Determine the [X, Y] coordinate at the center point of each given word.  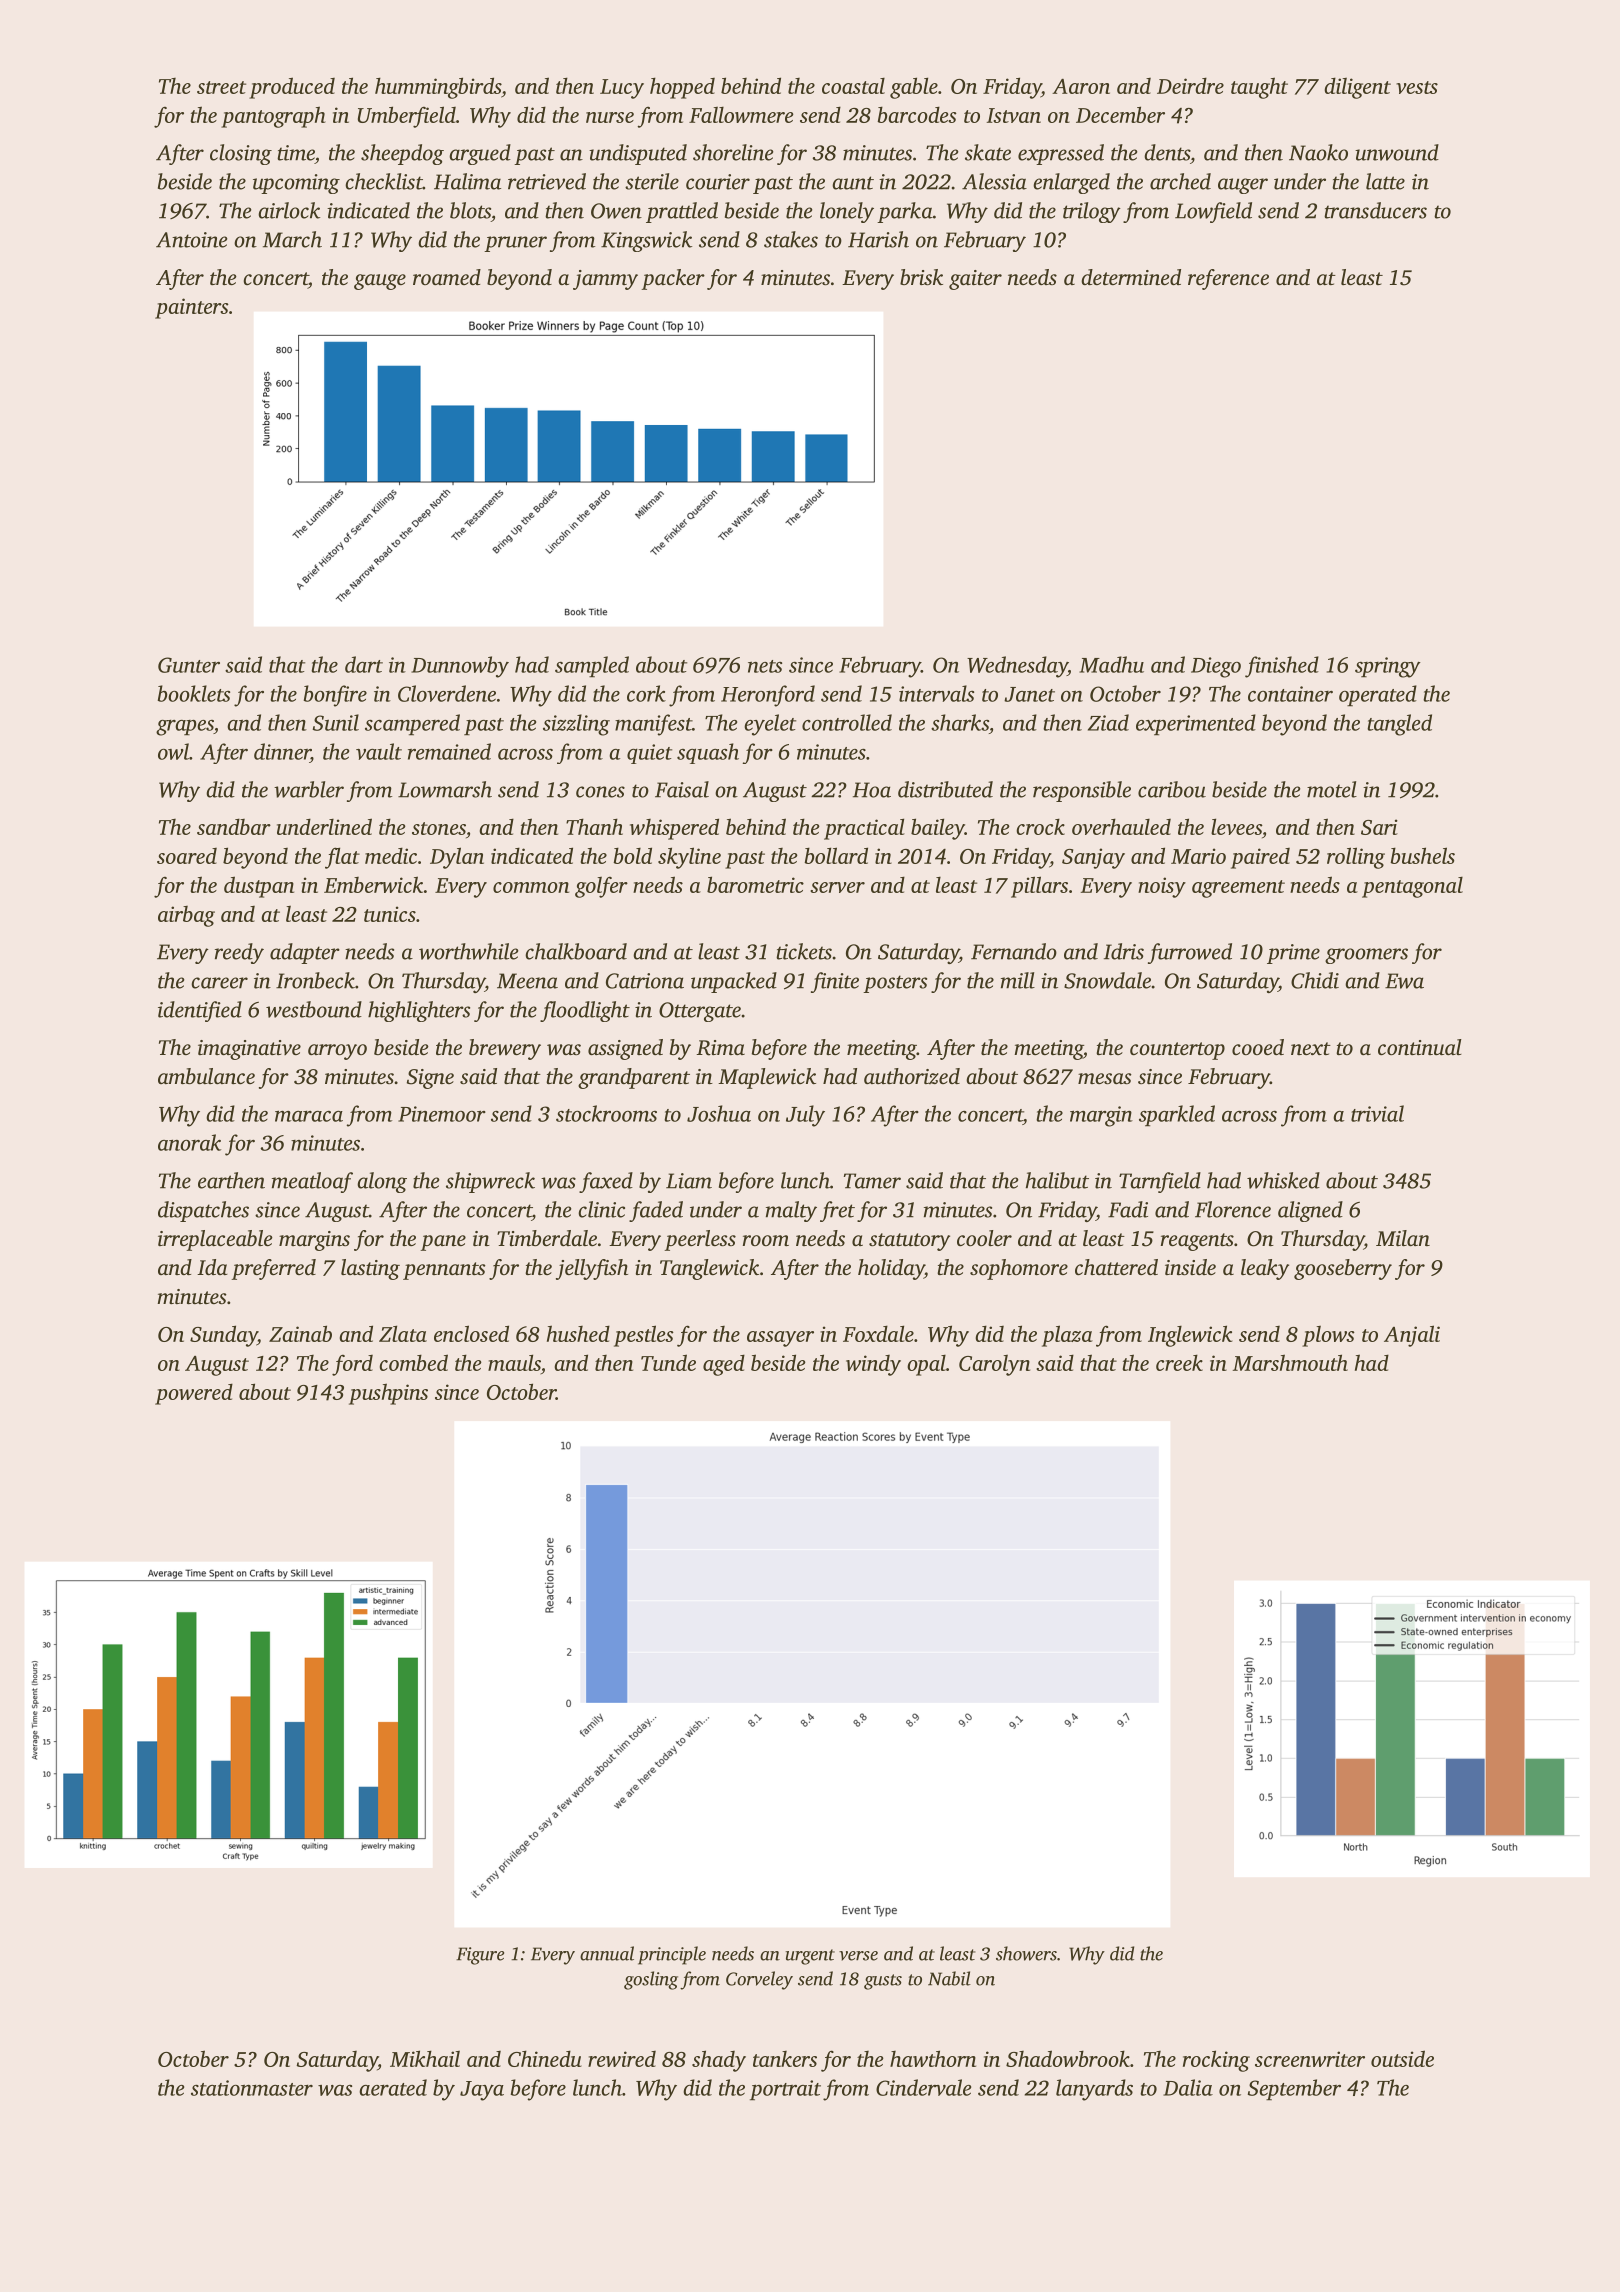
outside [1402, 2058]
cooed [1258, 1047]
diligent [1357, 88]
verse [858, 1956]
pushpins [388, 1394]
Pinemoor [442, 1114]
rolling [1356, 858]
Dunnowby [460, 667]
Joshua [719, 1113]
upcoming [296, 184]
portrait [785, 2090]
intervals [936, 693]
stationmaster [252, 2088]
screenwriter [1310, 2059]
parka [905, 212]
